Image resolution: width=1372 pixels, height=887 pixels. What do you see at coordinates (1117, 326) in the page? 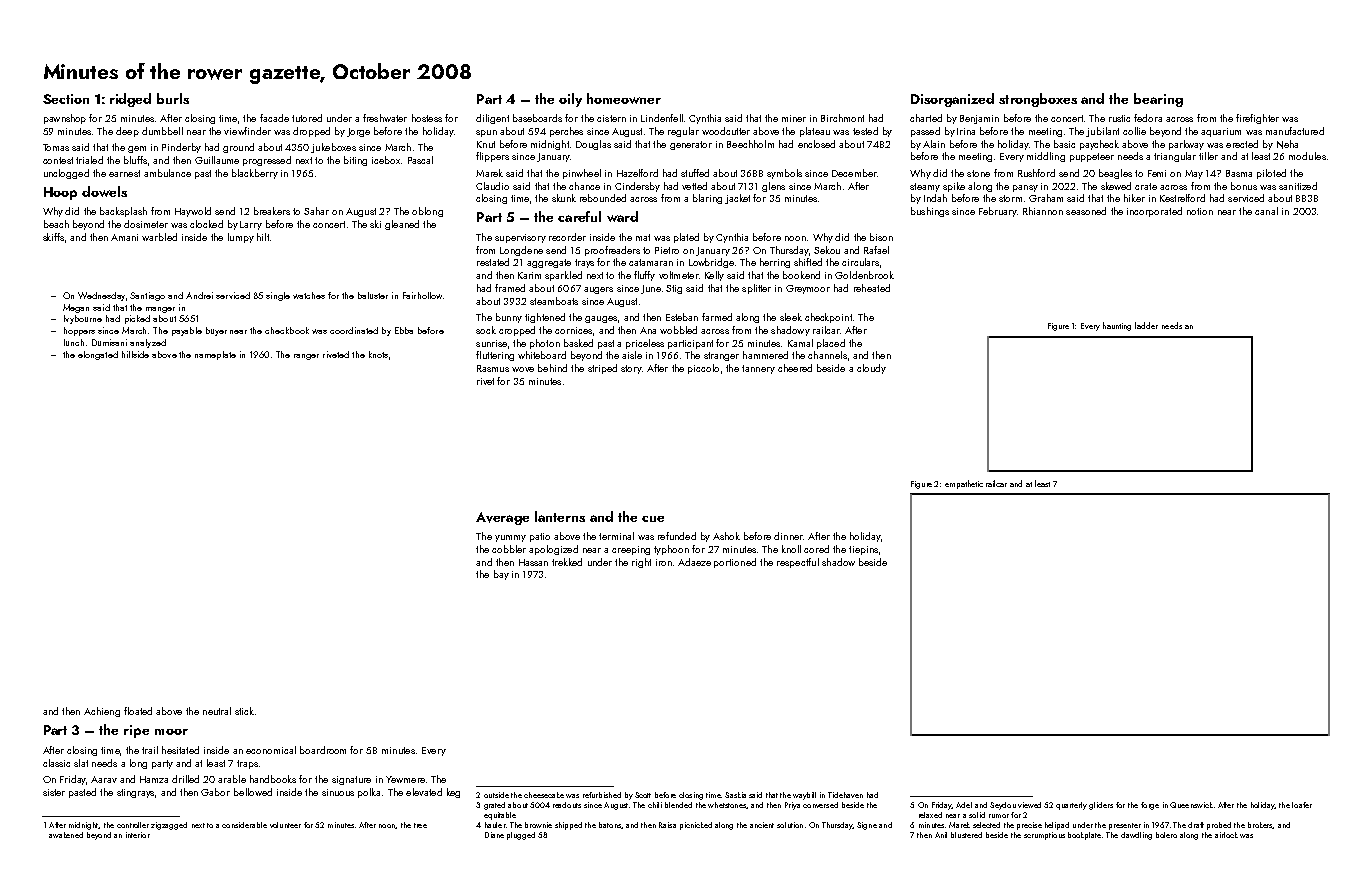
I see `haunting` at bounding box center [1117, 326].
